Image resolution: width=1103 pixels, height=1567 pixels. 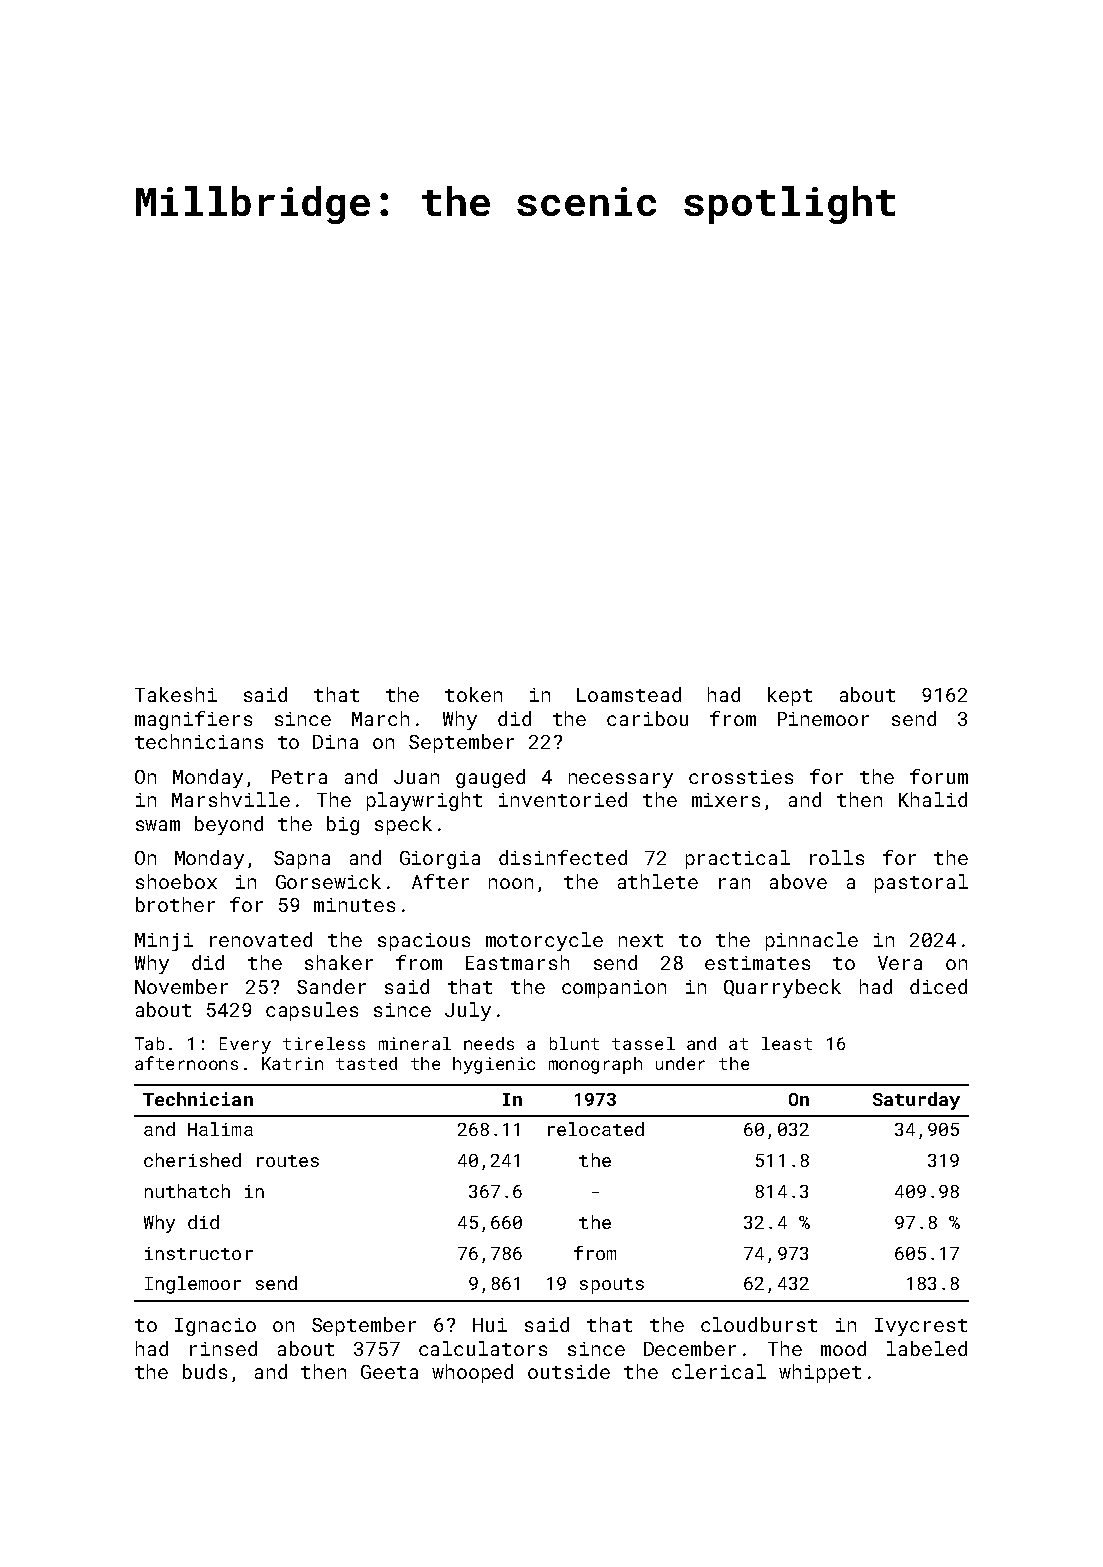 What do you see at coordinates (354, 905) in the image?
I see `minutes` at bounding box center [354, 905].
